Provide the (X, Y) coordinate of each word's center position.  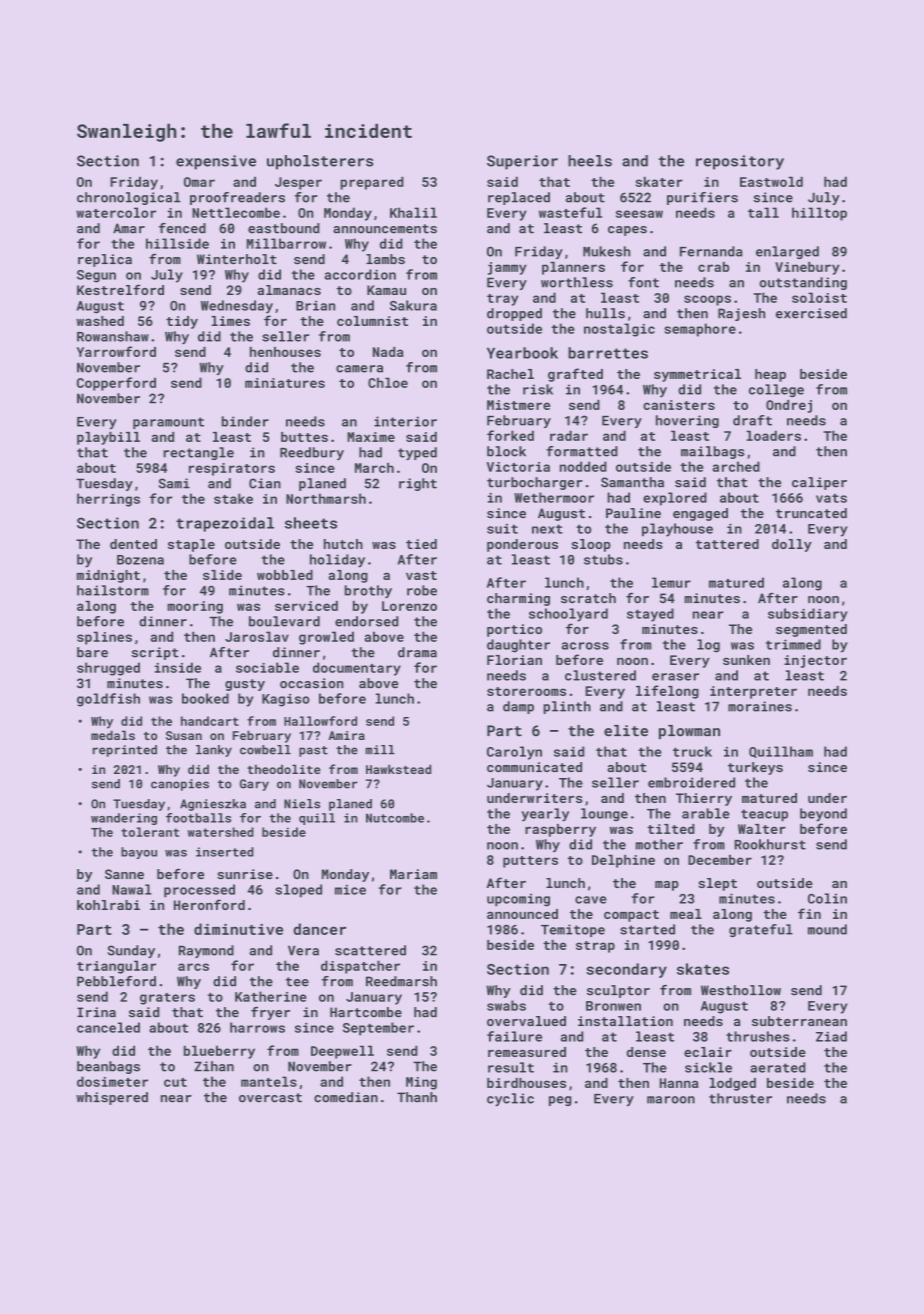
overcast (270, 1098)
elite (626, 731)
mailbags (712, 452)
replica (105, 260)
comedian (346, 1097)
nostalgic (619, 330)
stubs (603, 559)
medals (113, 735)
